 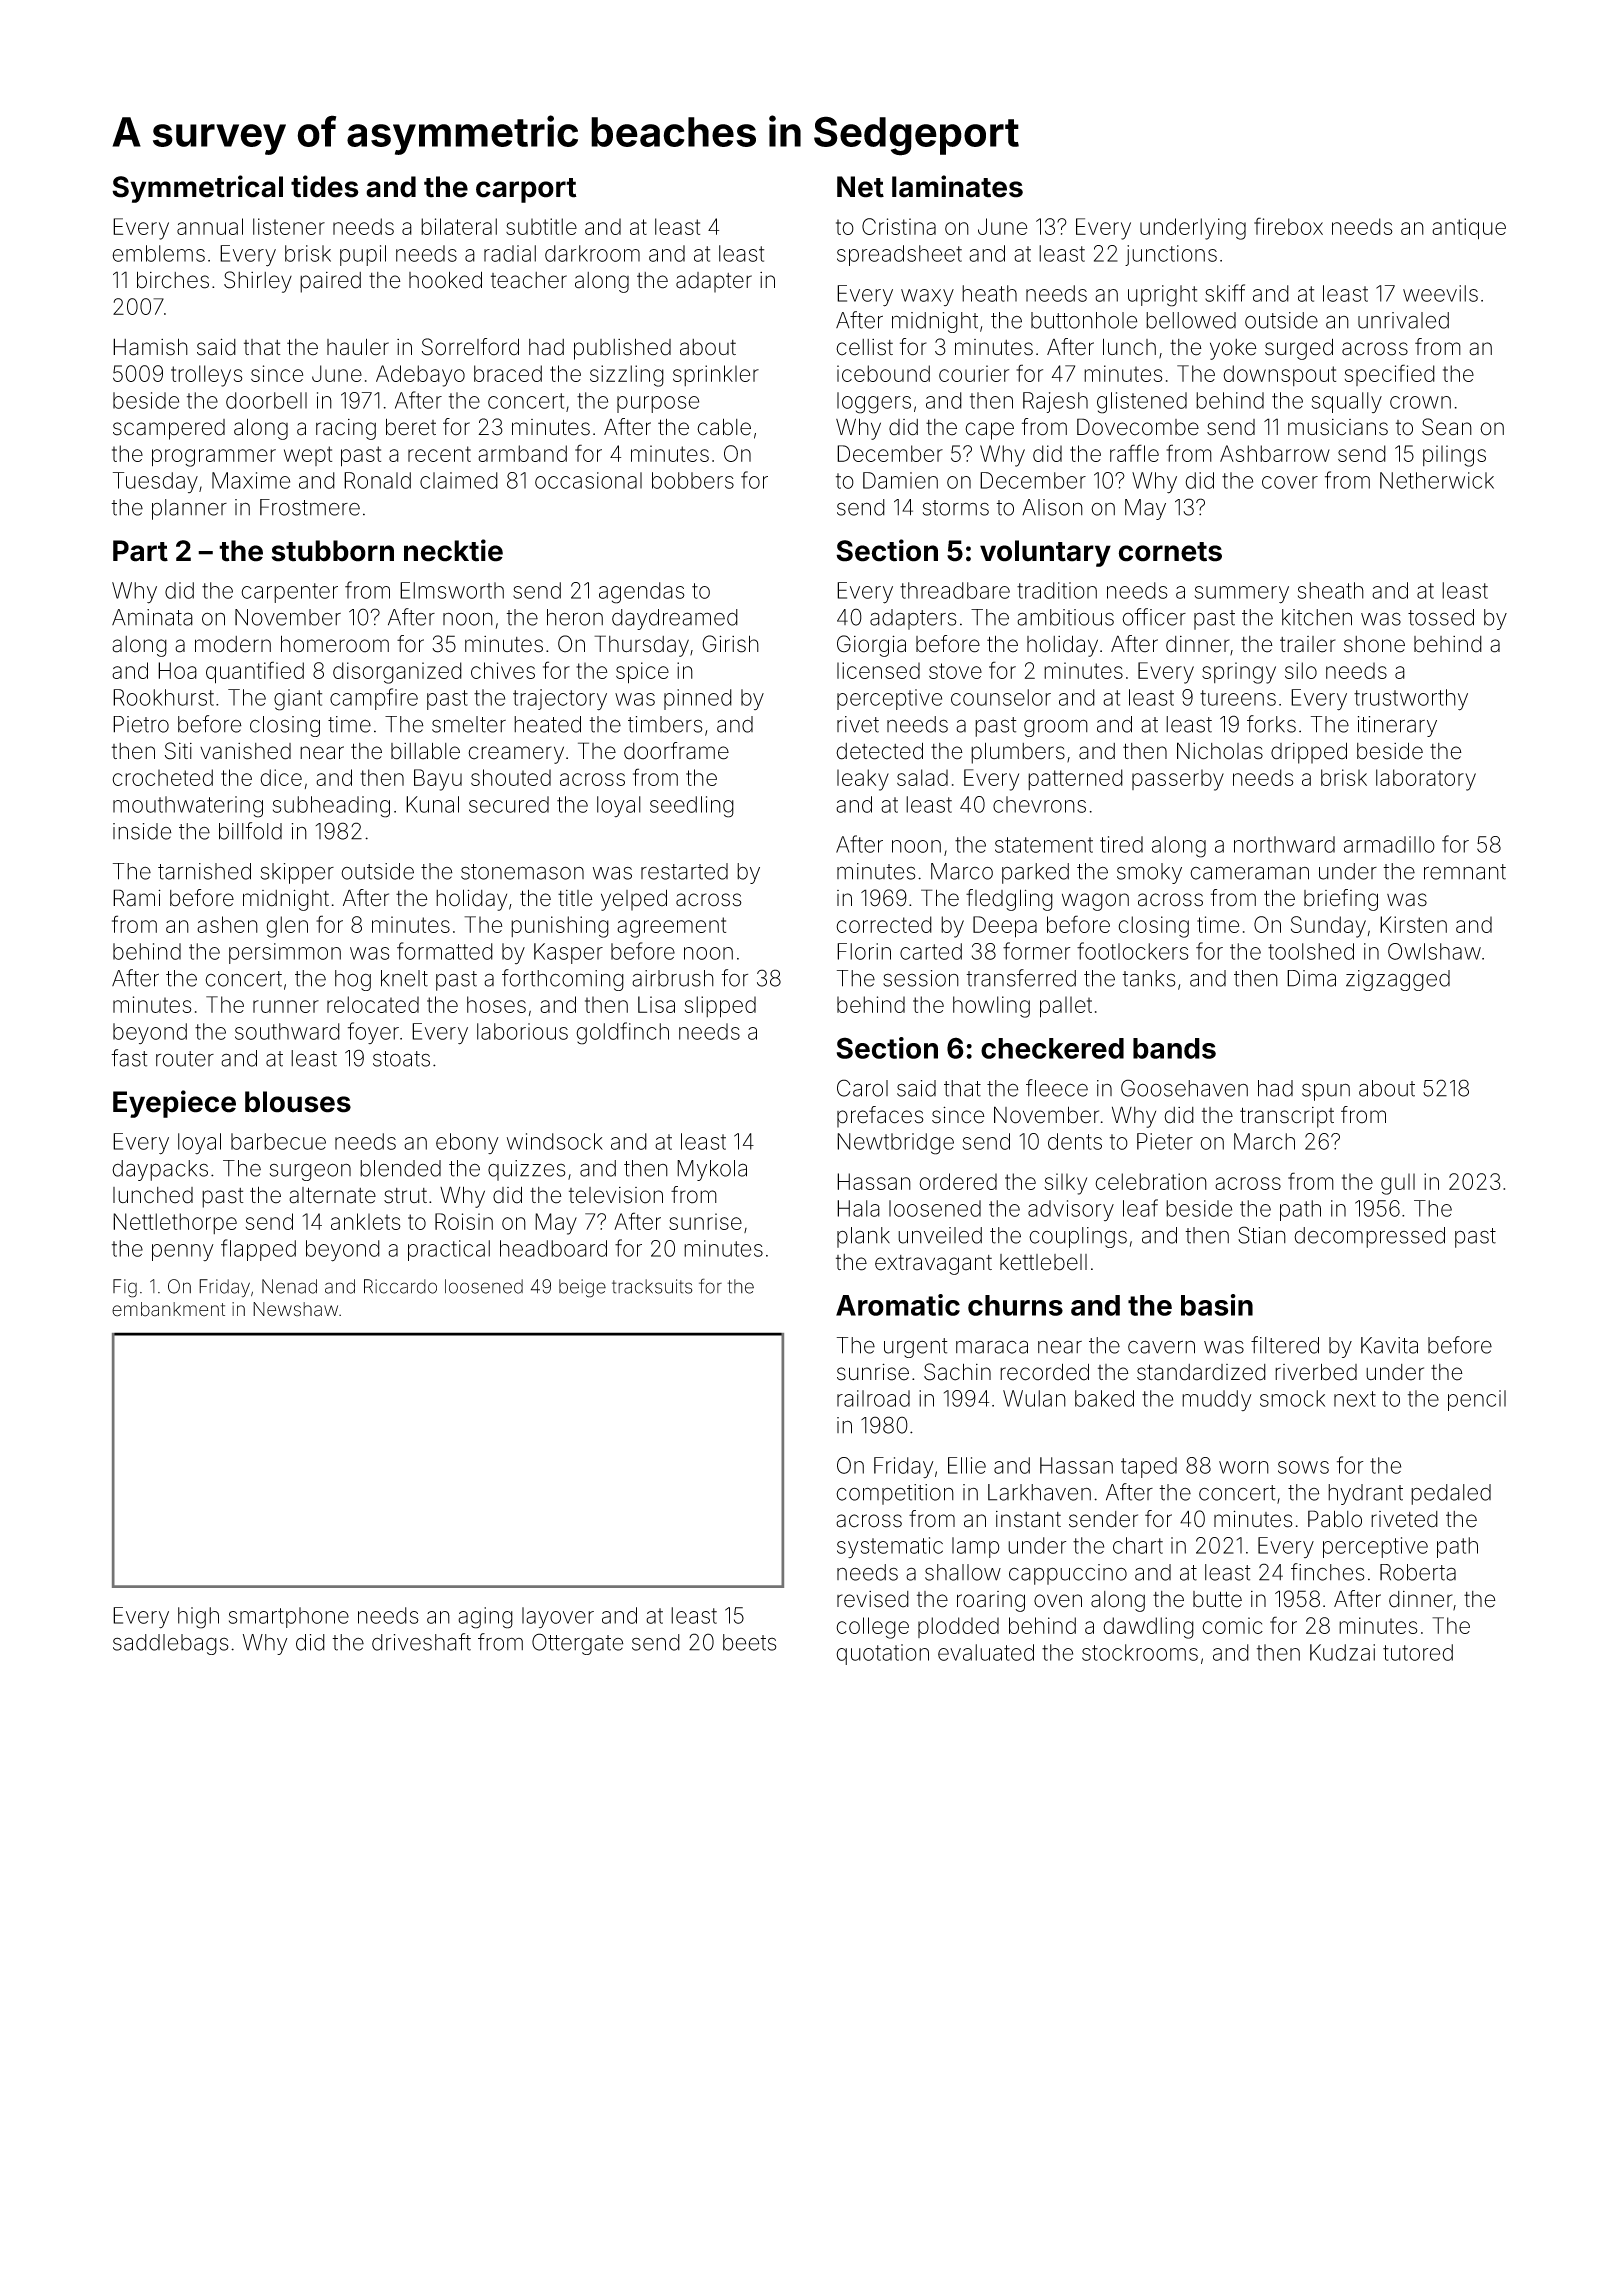 I want to click on Cristina, so click(x=899, y=226).
